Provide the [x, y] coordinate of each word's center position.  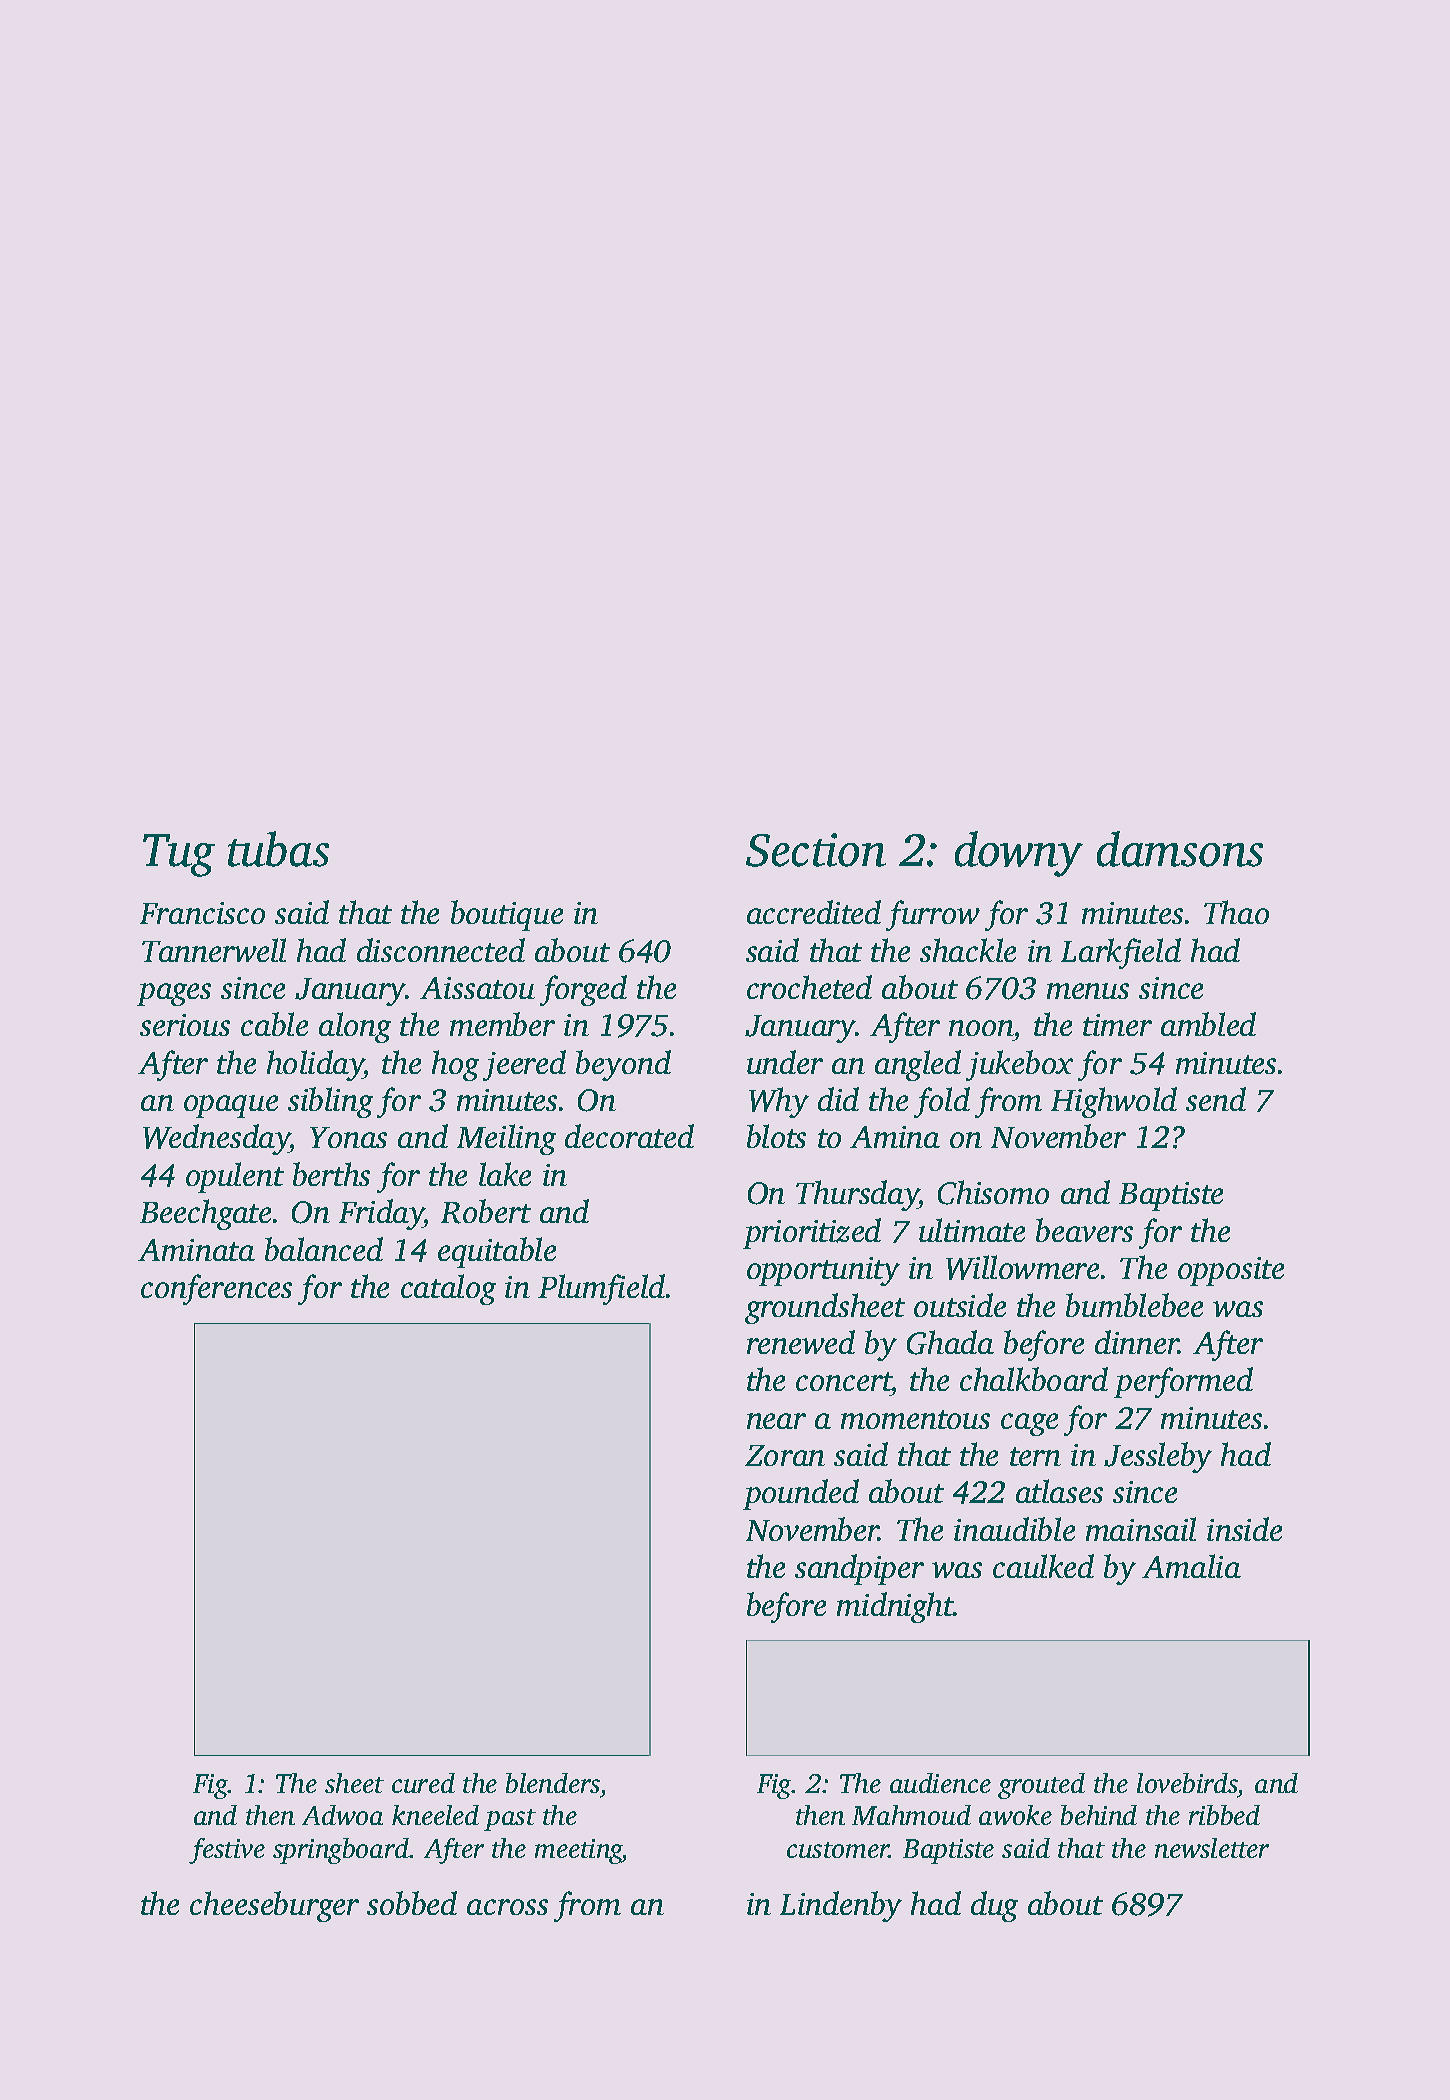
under [785, 1062]
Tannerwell [214, 950]
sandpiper [859, 1569]
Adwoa [342, 1815]
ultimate [972, 1230]
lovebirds [1187, 1783]
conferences [216, 1289]
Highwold [1114, 1102]
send [1216, 1099]
